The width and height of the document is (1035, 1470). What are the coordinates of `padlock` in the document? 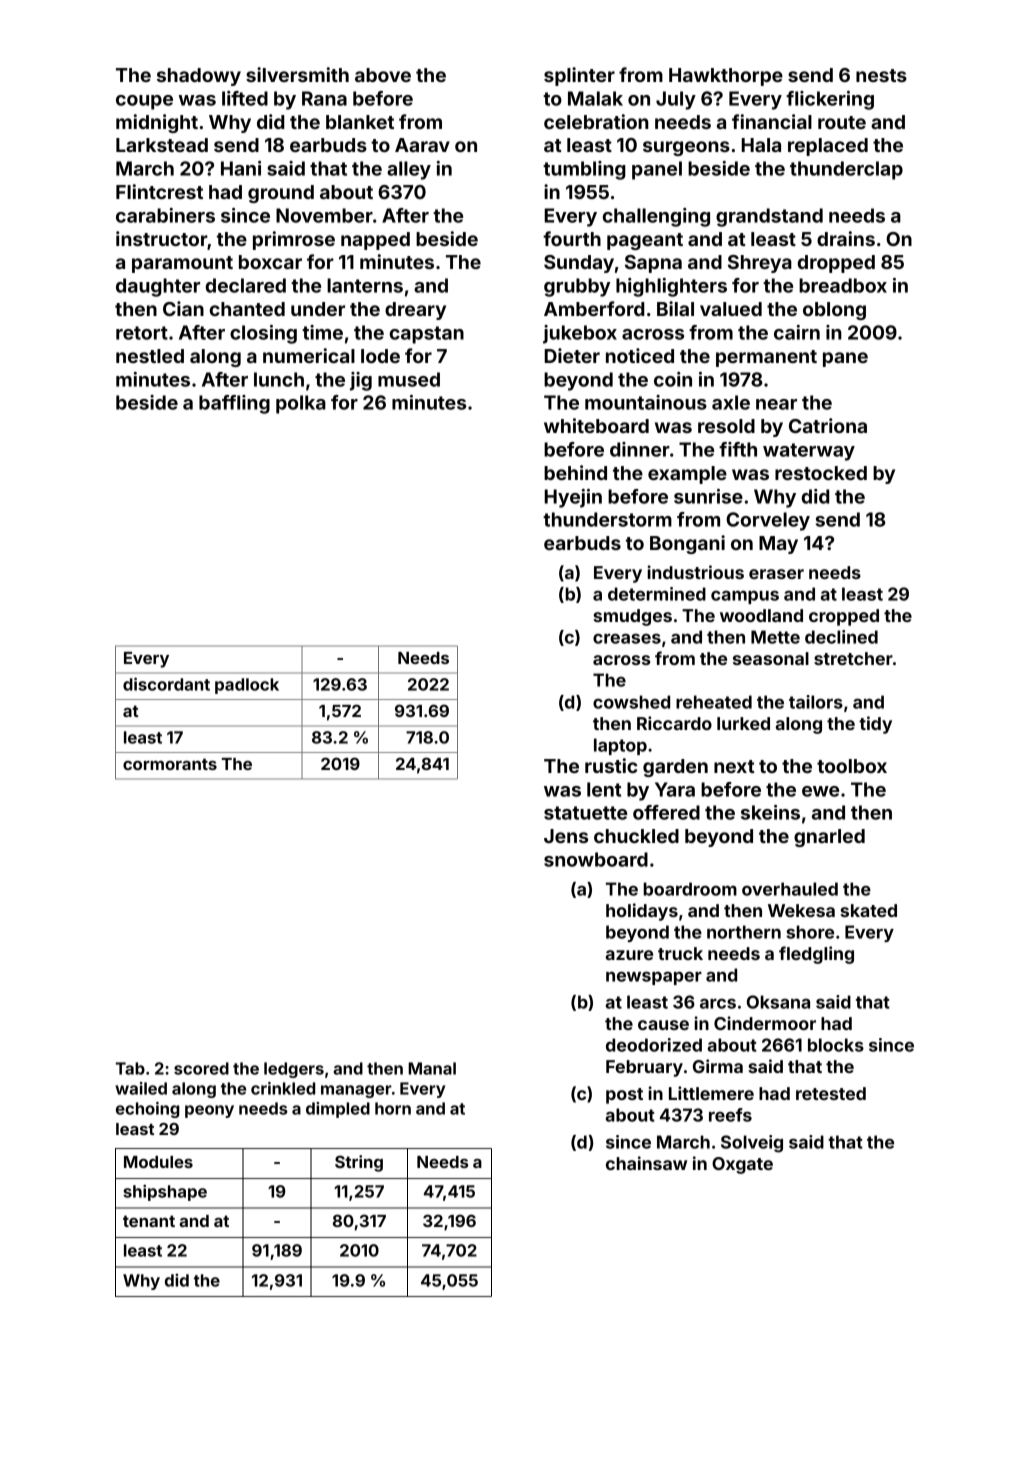 It's located at (247, 686).
